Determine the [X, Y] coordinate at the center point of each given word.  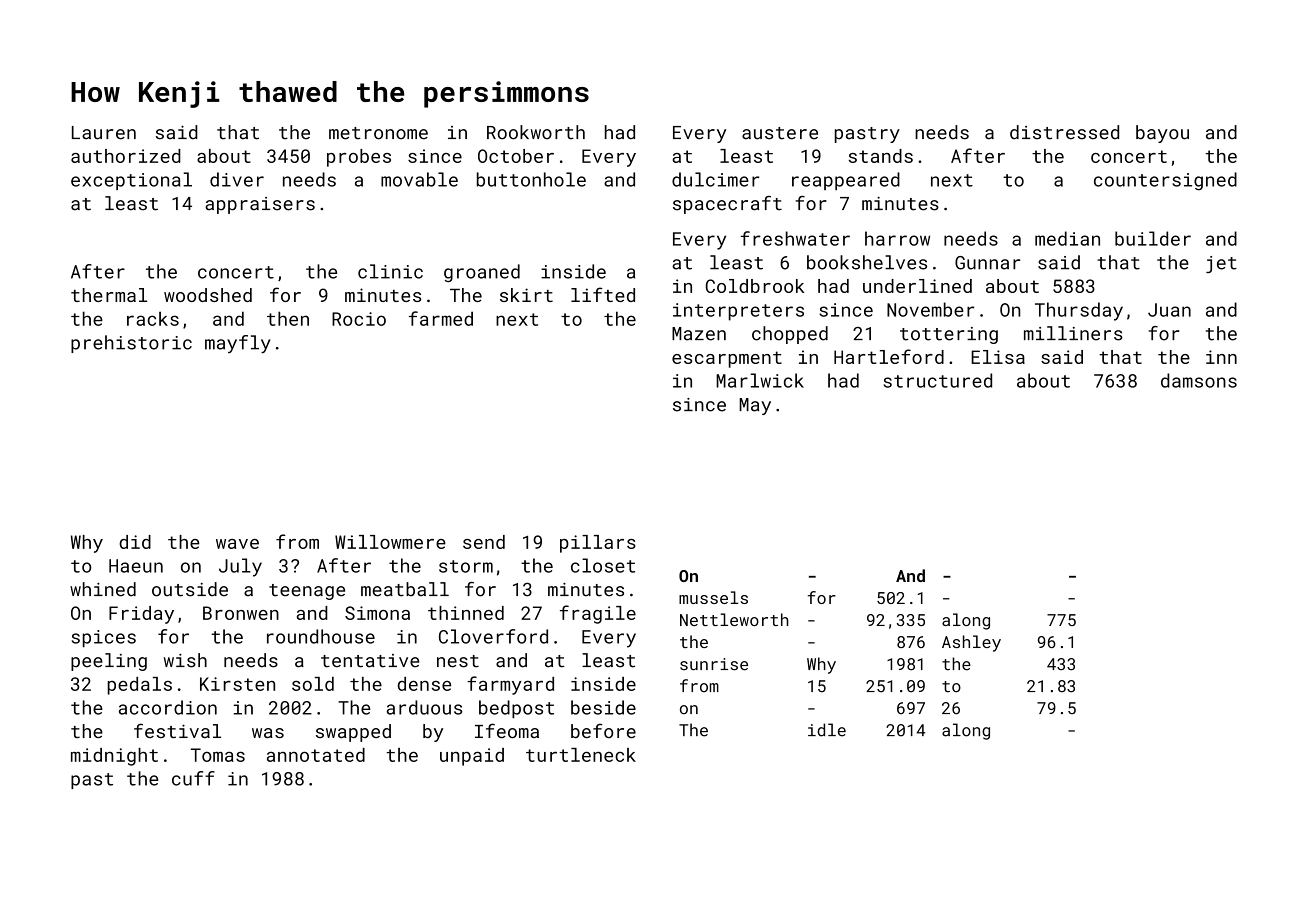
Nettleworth [734, 619]
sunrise [714, 664]
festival [177, 730]
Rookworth [536, 132]
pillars [598, 544]
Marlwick [760, 380]
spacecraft [727, 205]
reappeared [846, 181]
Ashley [971, 643]
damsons [1199, 380]
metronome [378, 133]
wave [237, 544]
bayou [1162, 134]
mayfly [238, 344]
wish [185, 660]
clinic [390, 271]
